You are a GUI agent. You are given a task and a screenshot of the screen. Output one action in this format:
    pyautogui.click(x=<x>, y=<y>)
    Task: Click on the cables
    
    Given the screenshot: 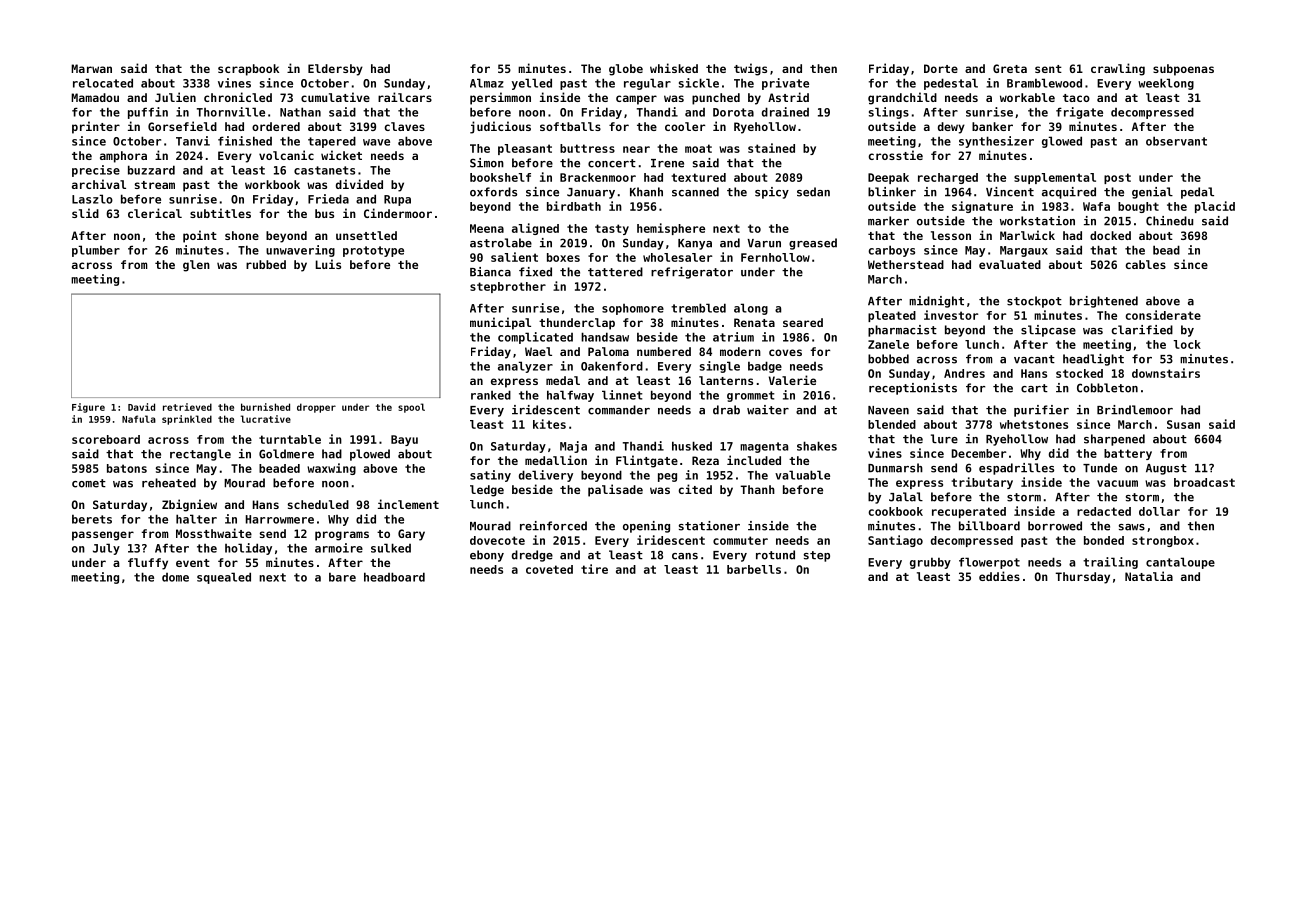 What is the action you would take?
    pyautogui.click(x=1146, y=264)
